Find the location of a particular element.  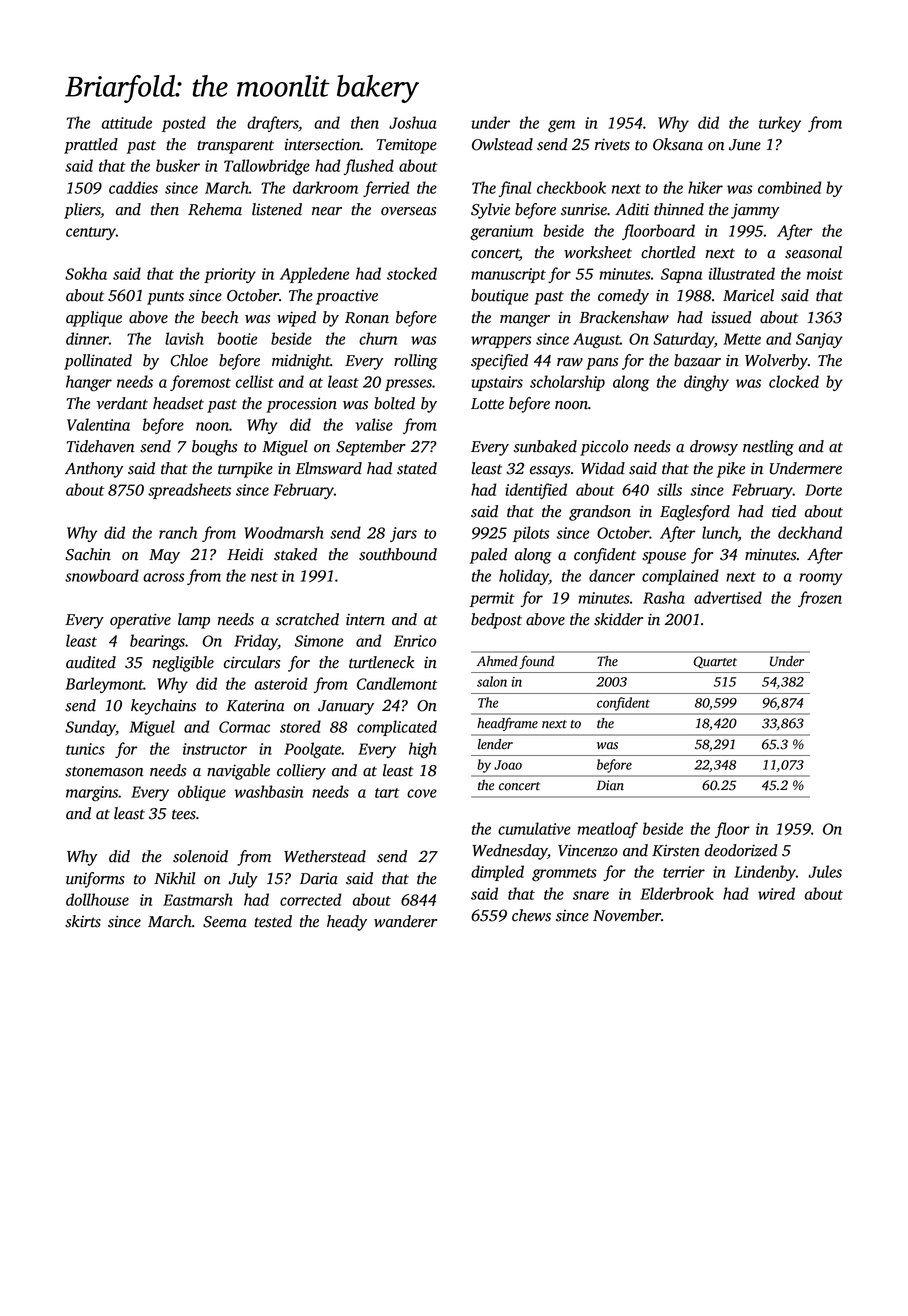

Aditi is located at coordinates (632, 209).
